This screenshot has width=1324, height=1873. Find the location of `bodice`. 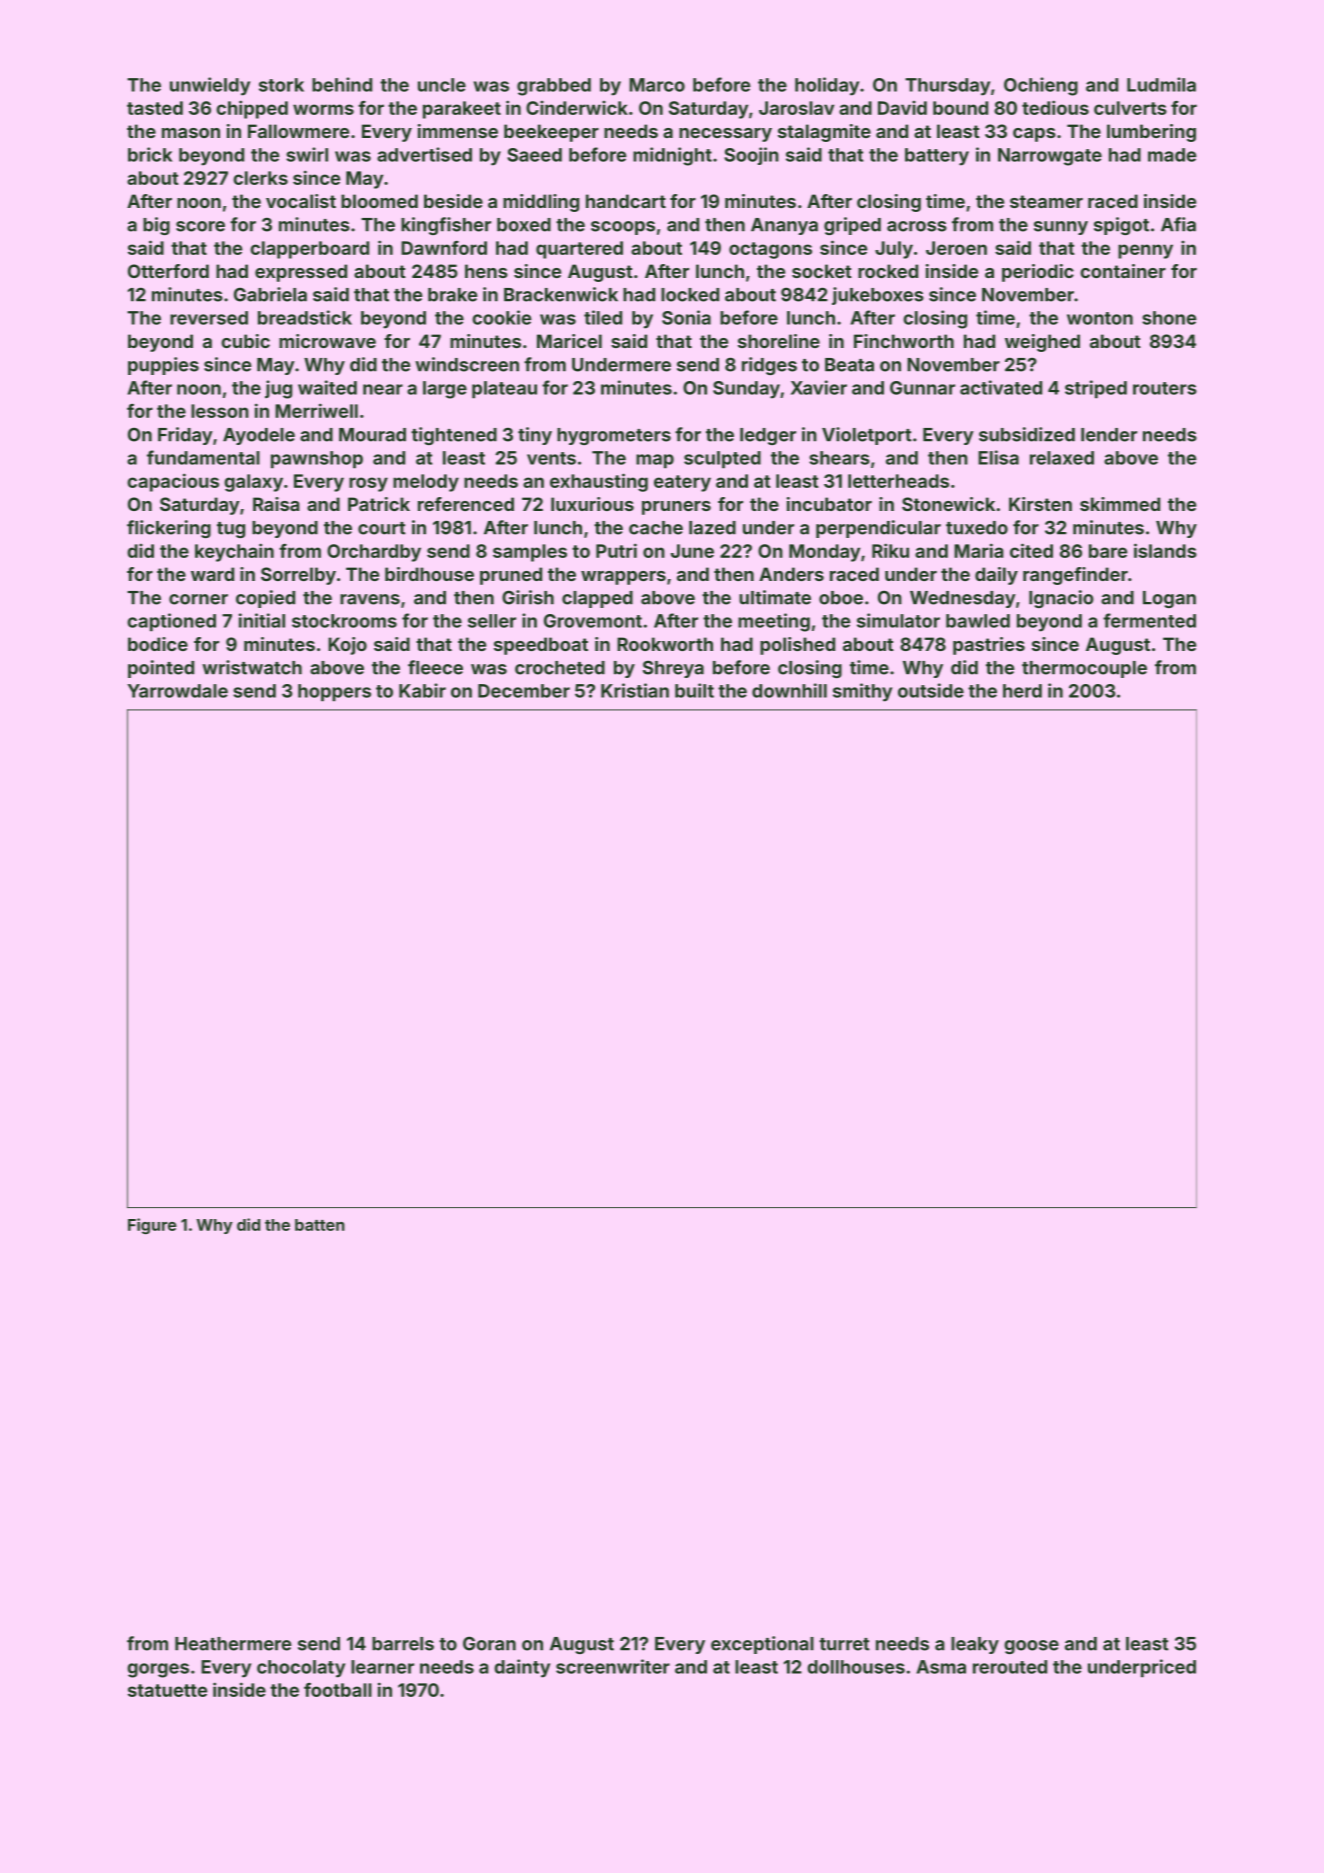

bodice is located at coordinates (158, 644).
